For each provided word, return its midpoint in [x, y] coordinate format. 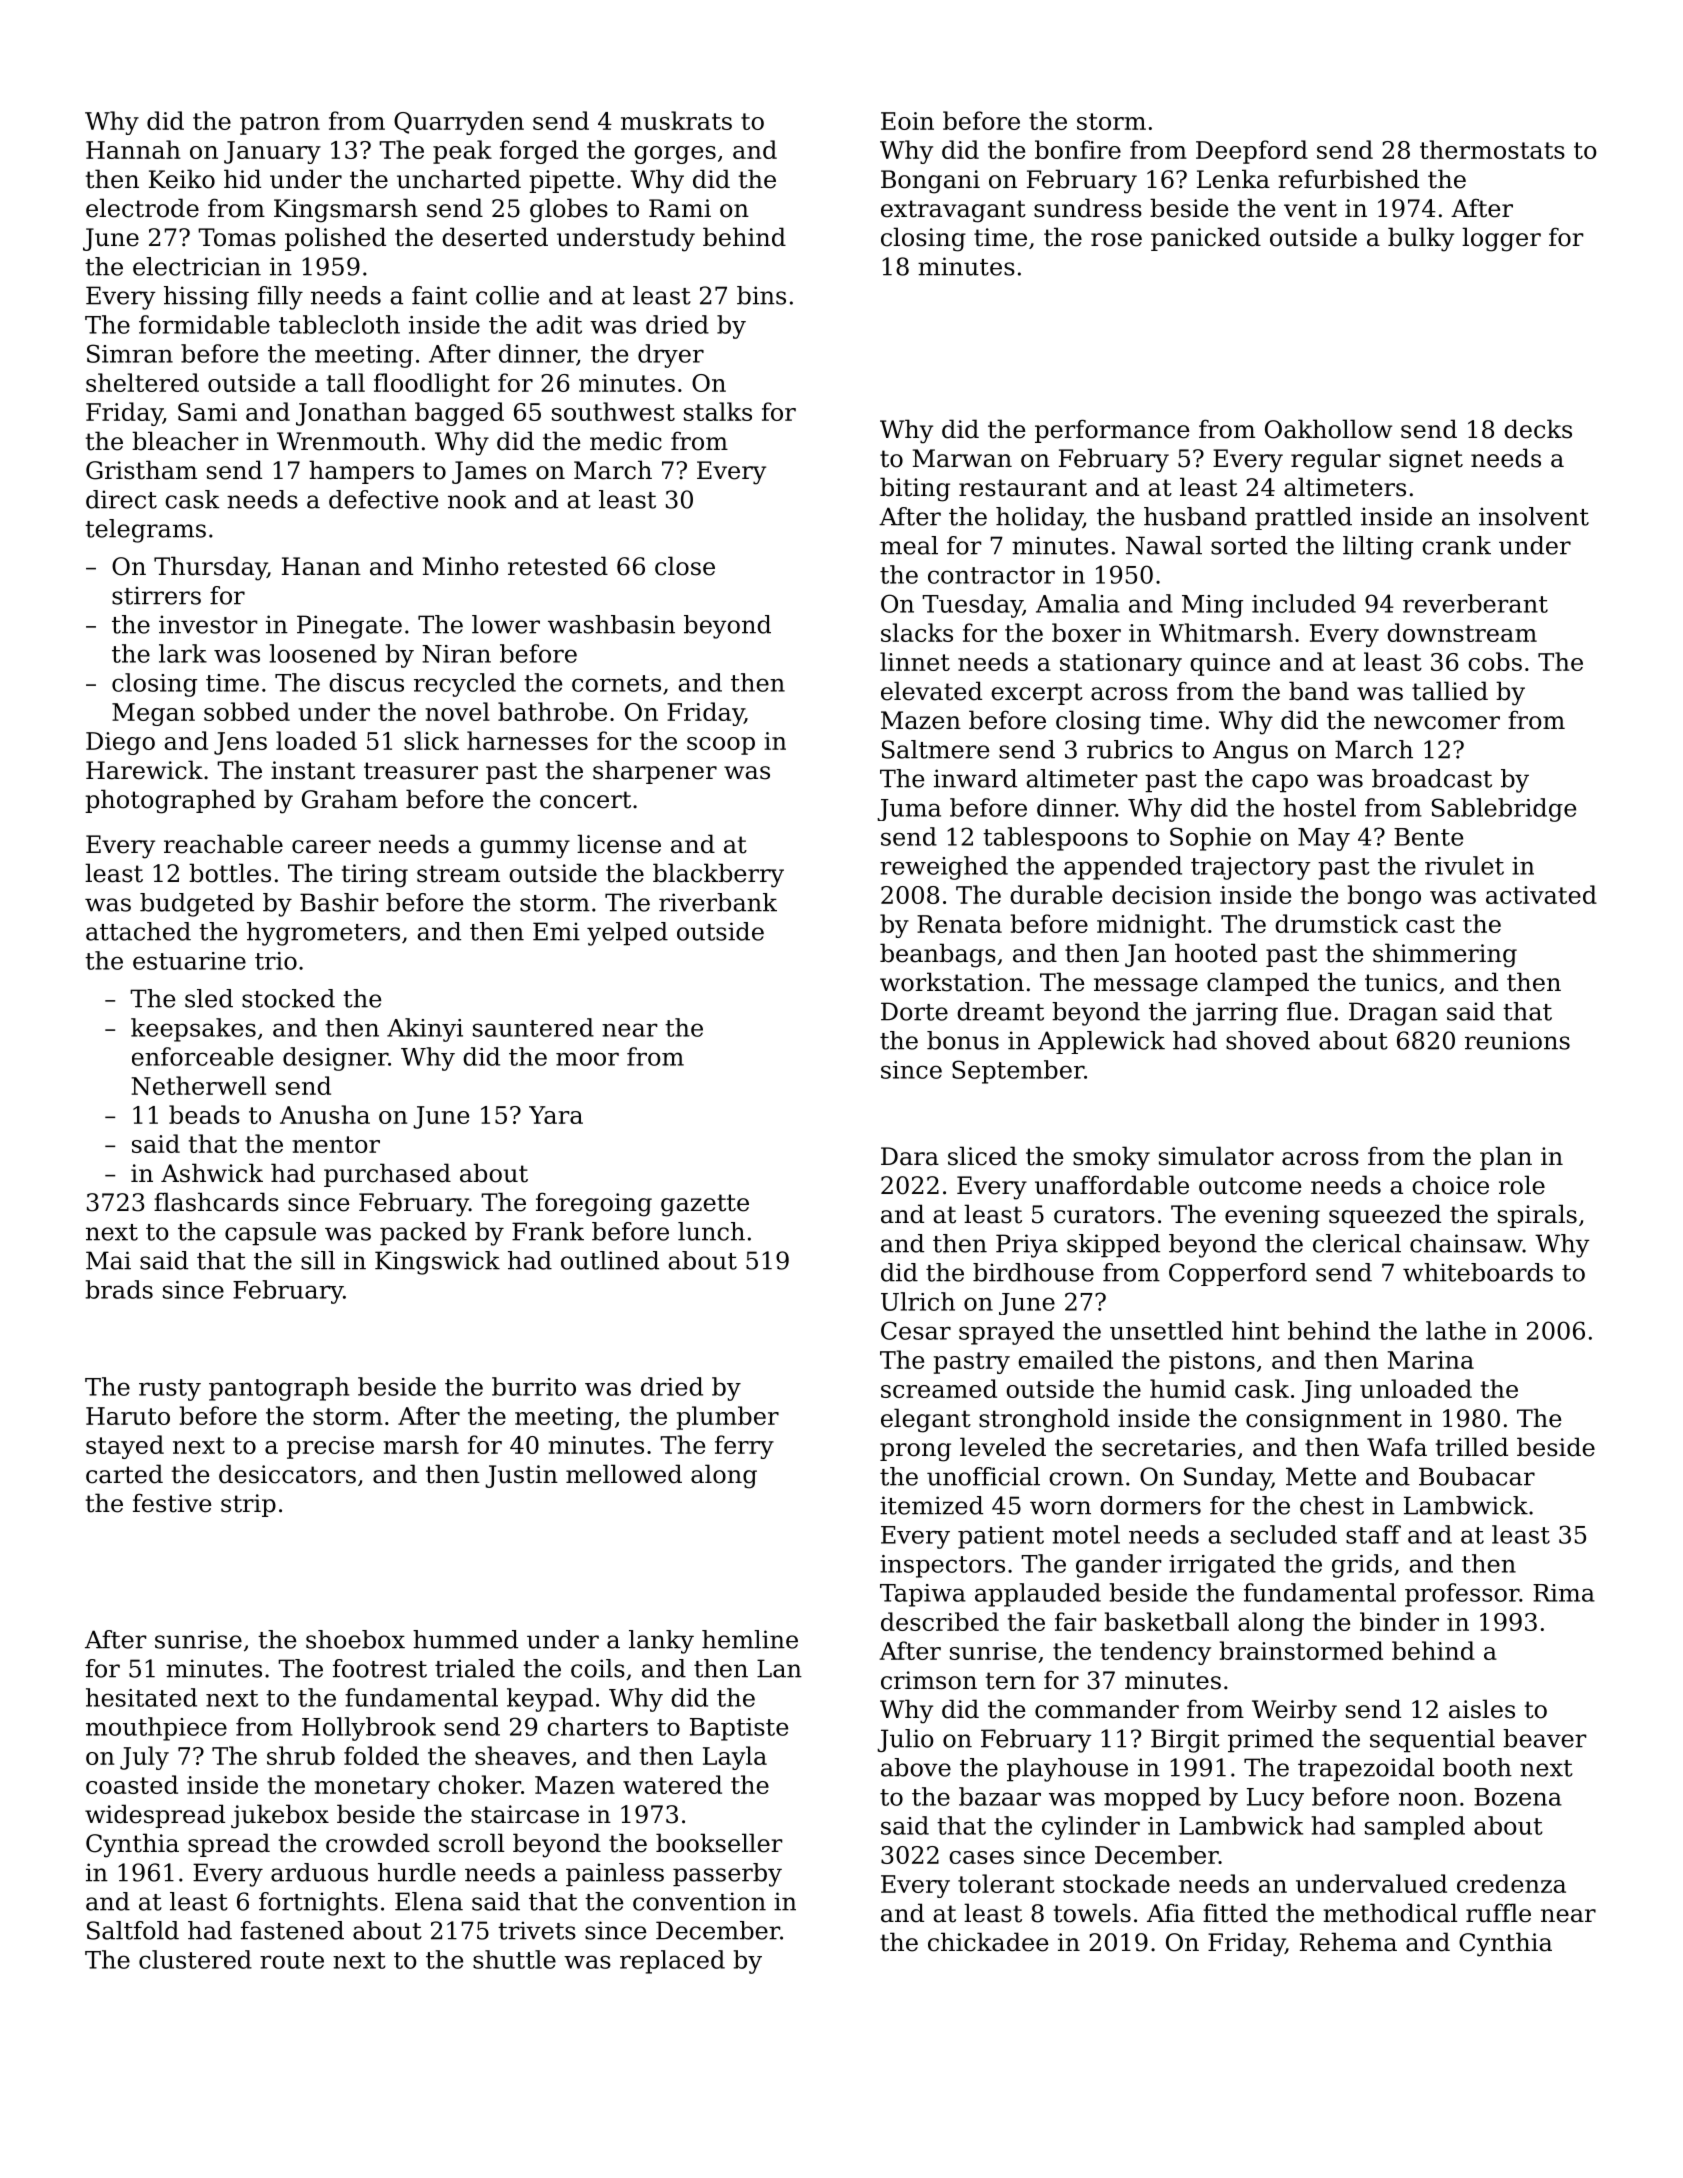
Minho [461, 566]
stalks [718, 411]
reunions [1517, 1040]
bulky [1421, 239]
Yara [556, 1115]
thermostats [1492, 149]
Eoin [907, 121]
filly [280, 298]
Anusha [325, 1114]
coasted [132, 1784]
